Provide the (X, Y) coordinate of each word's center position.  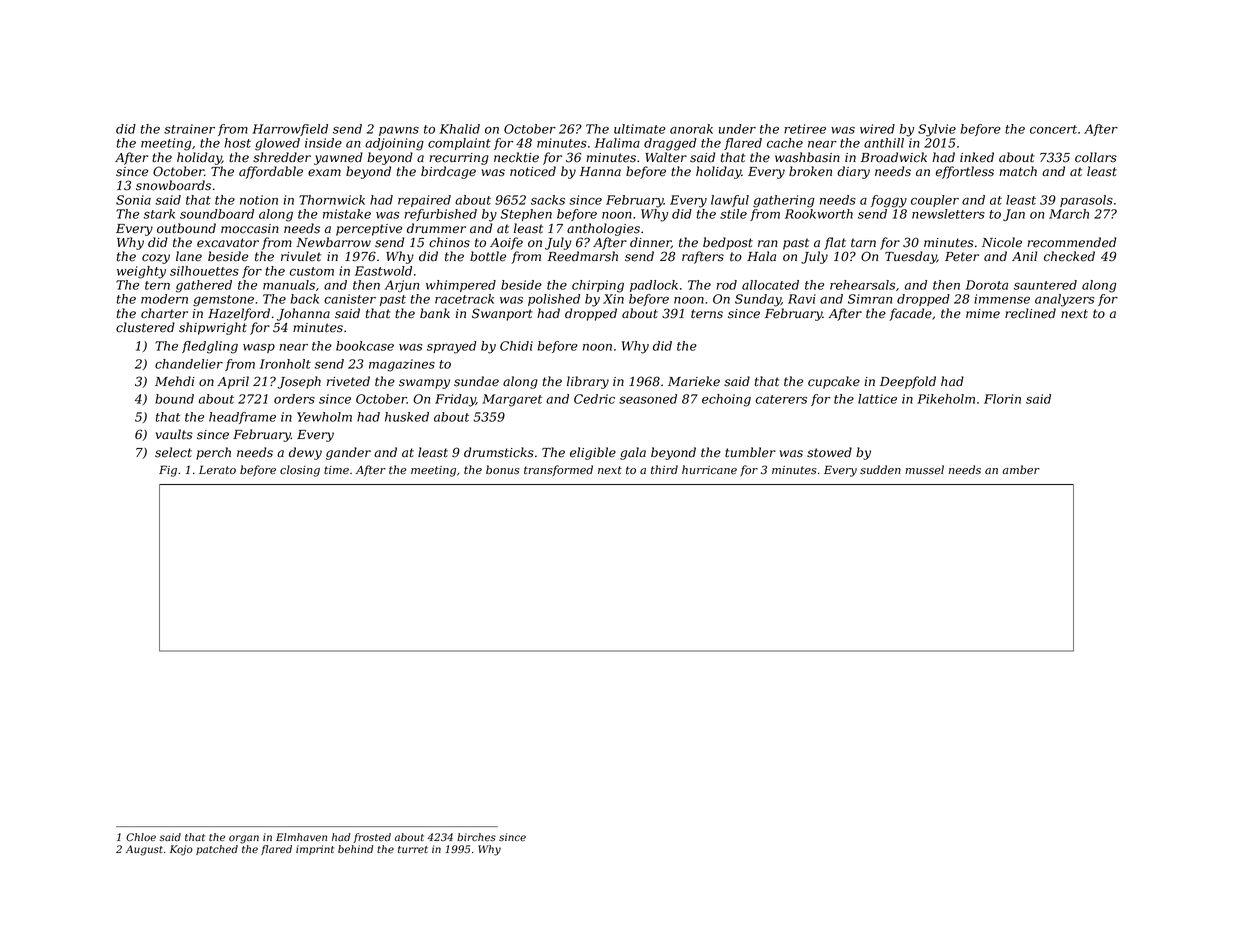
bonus (503, 469)
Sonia (133, 200)
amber (1021, 470)
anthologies (603, 229)
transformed (558, 470)
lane (189, 256)
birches (476, 837)
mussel (924, 469)
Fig (168, 471)
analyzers (1064, 300)
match (1018, 171)
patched (217, 850)
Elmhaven (301, 837)
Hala (761, 256)
